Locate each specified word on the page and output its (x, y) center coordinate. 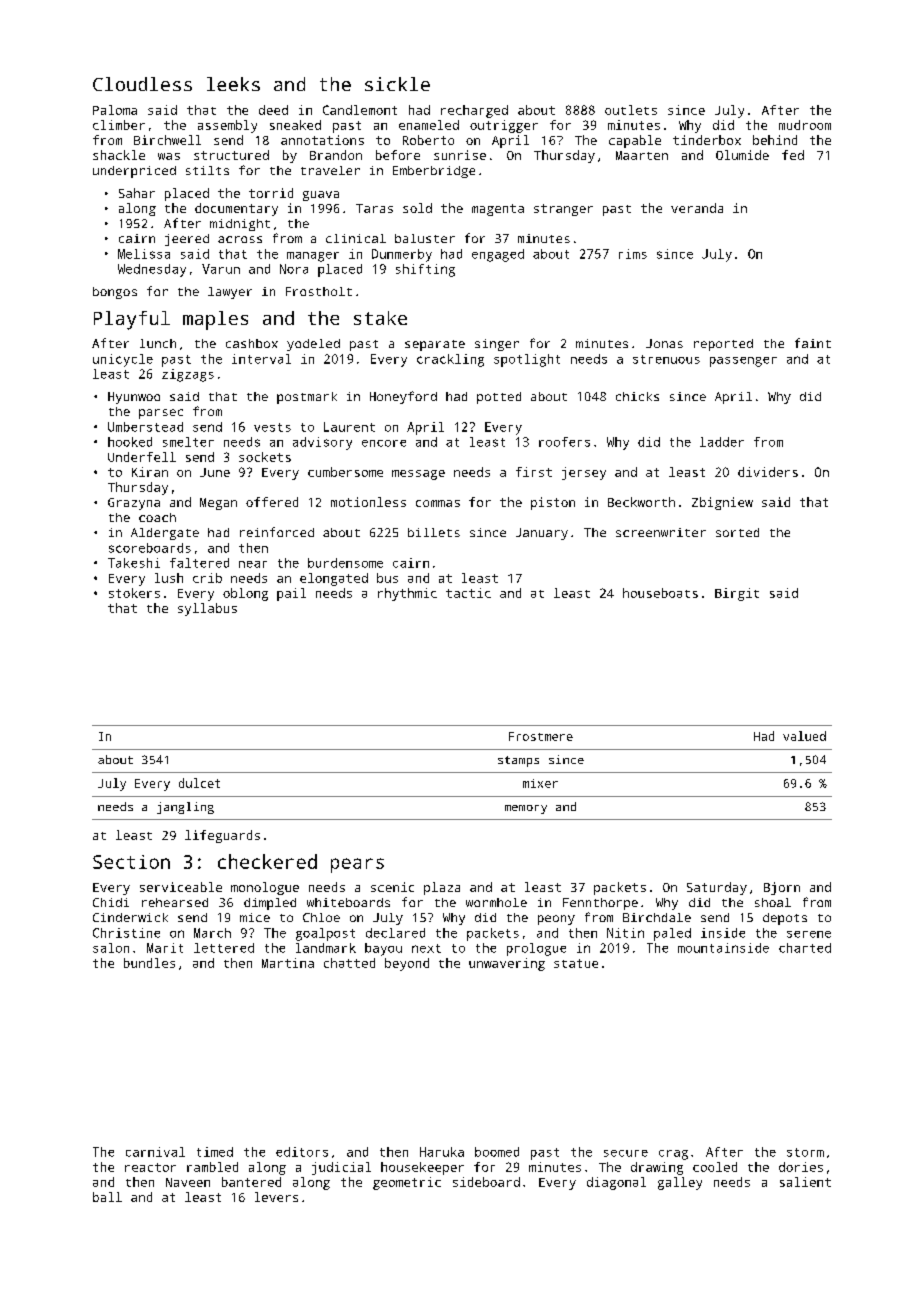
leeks (233, 84)
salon (111, 948)
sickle (397, 84)
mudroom (805, 125)
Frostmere (541, 736)
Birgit (737, 594)
